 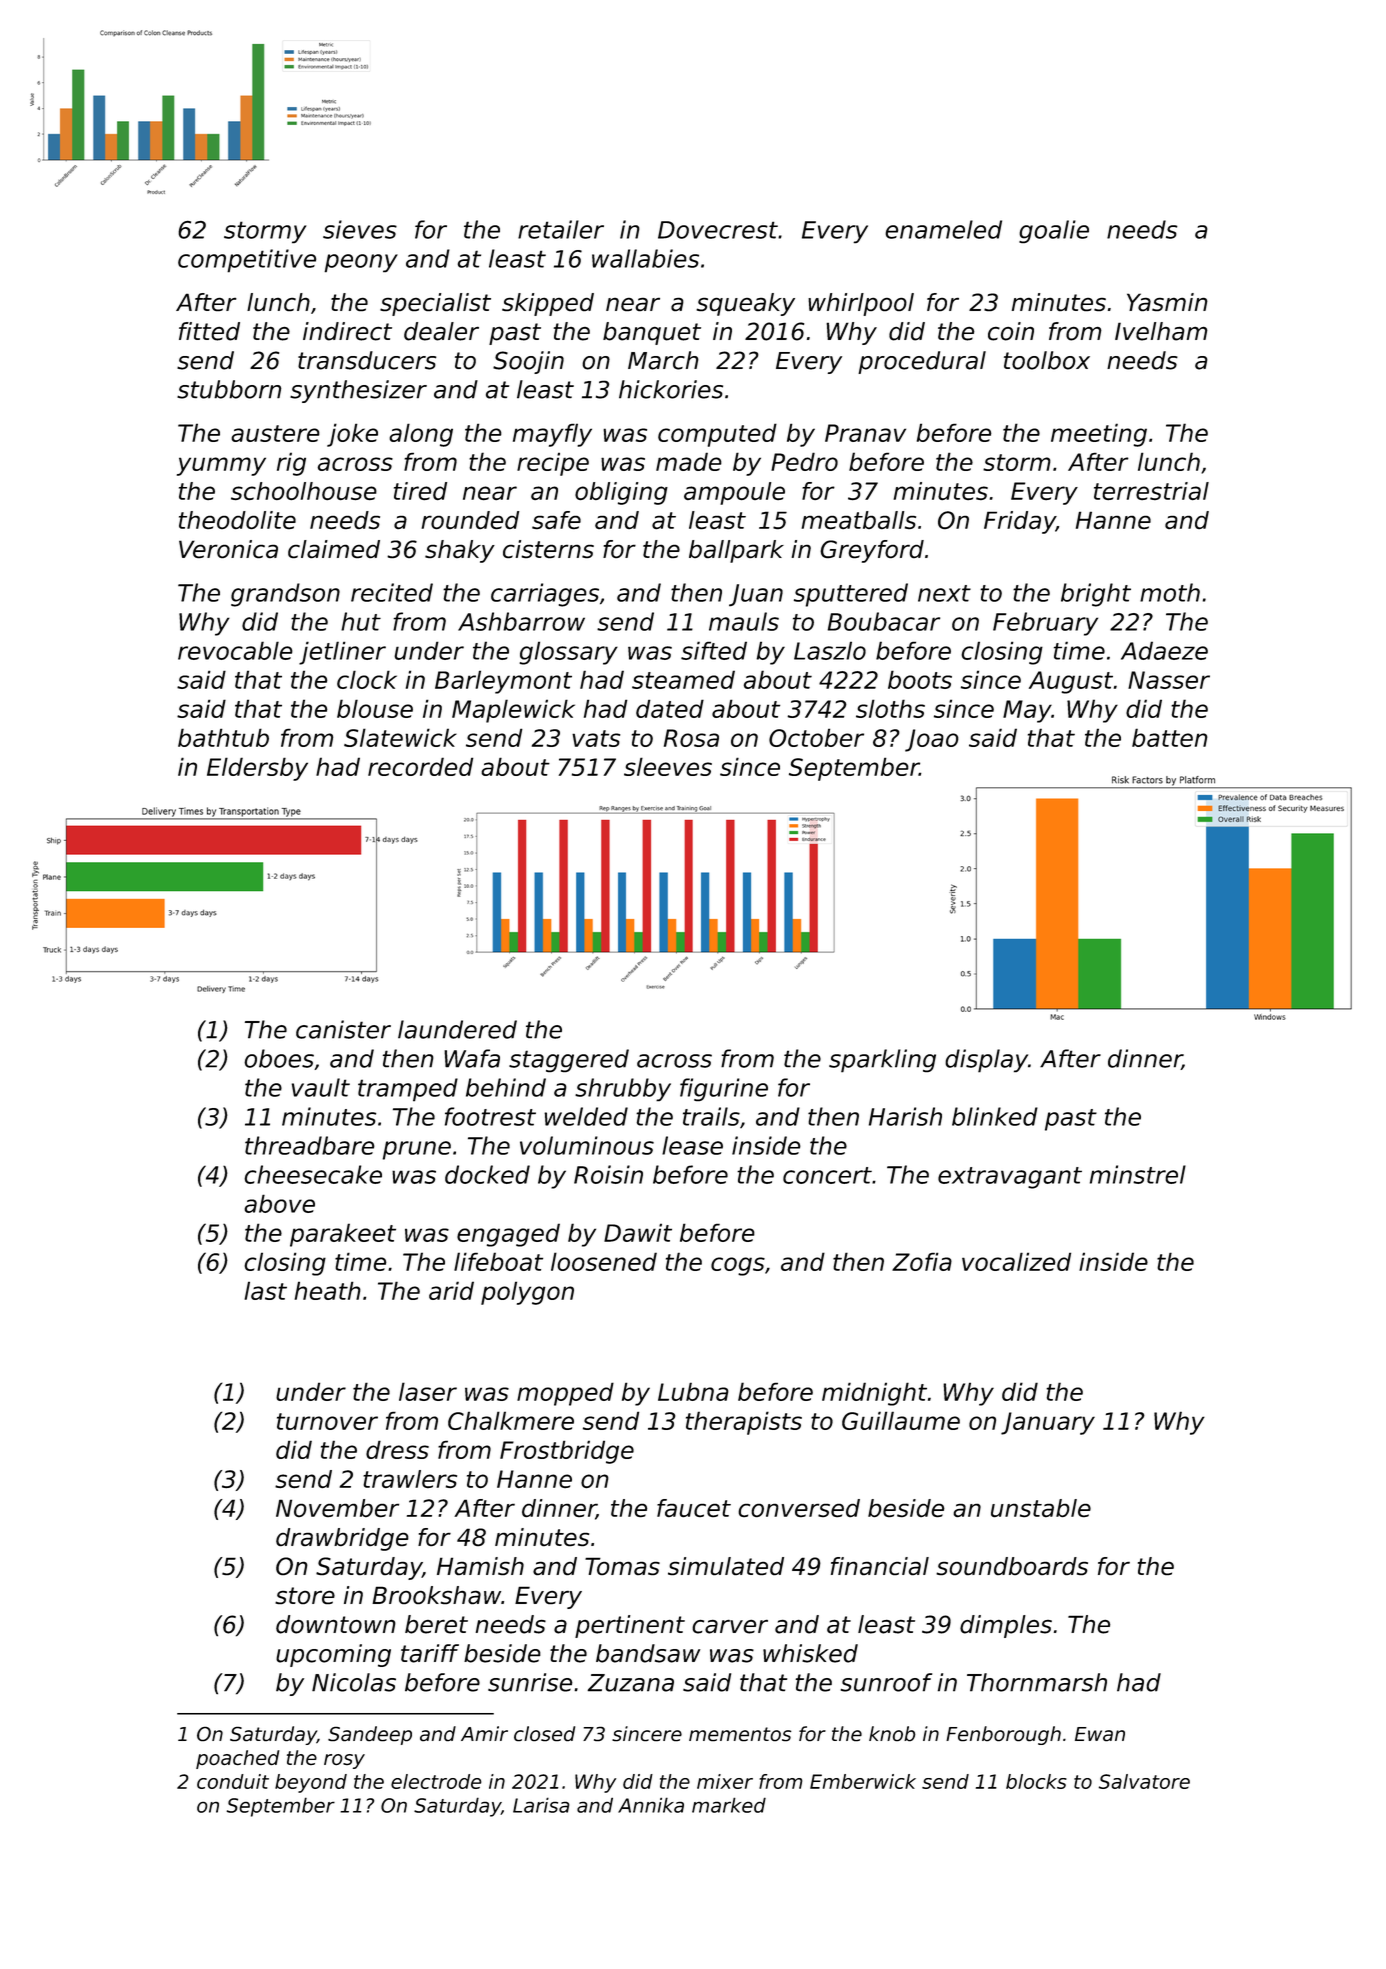 I want to click on sloths, so click(x=890, y=708).
